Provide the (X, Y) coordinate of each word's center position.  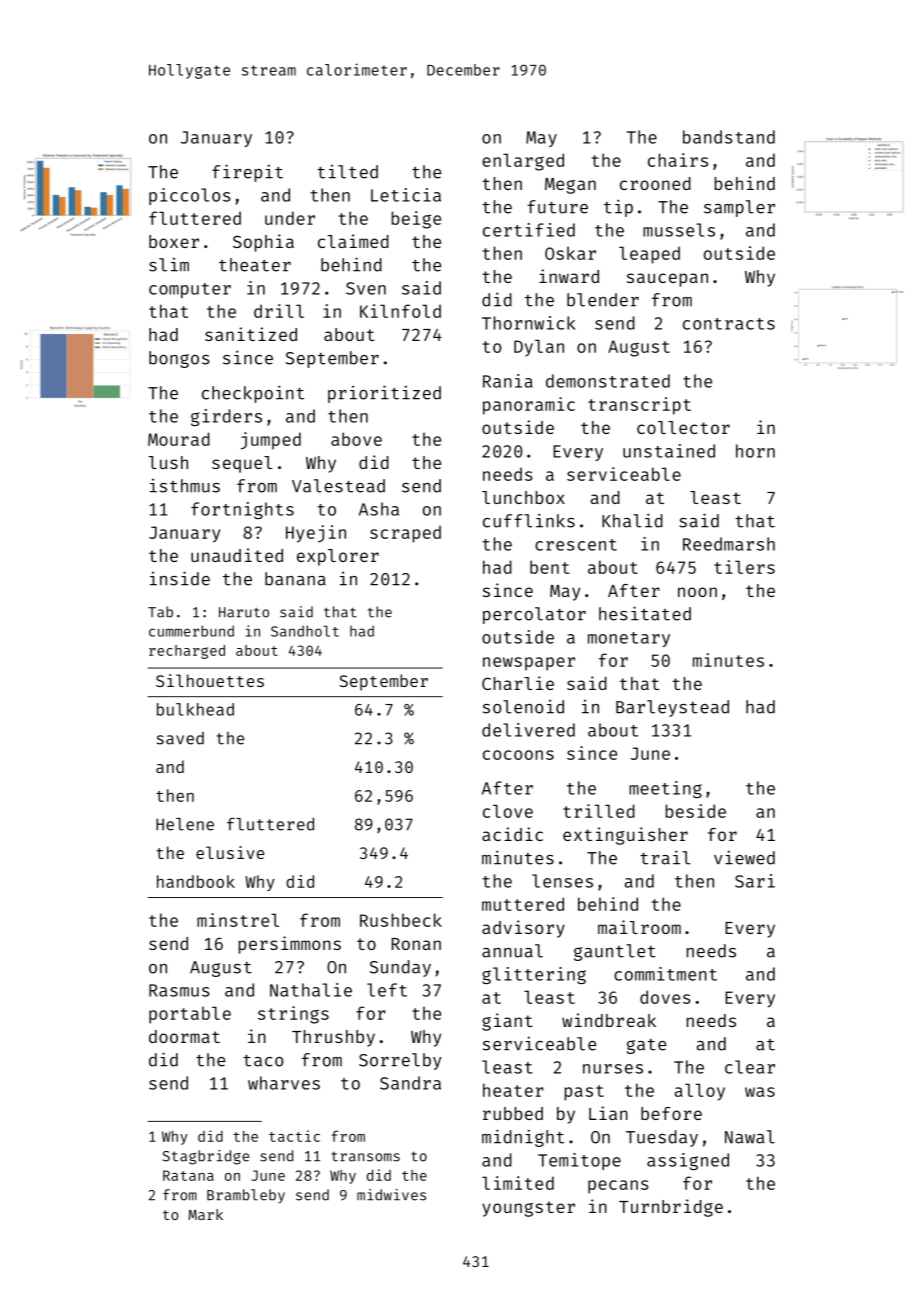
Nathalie (311, 990)
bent (549, 567)
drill (279, 311)
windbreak (609, 1020)
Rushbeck (401, 920)
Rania (508, 381)
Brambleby (246, 1196)
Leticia (406, 195)
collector (683, 427)
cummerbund (191, 631)
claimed (353, 241)
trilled (599, 811)
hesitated (645, 613)
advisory (523, 929)
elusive (230, 852)
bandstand (729, 137)
